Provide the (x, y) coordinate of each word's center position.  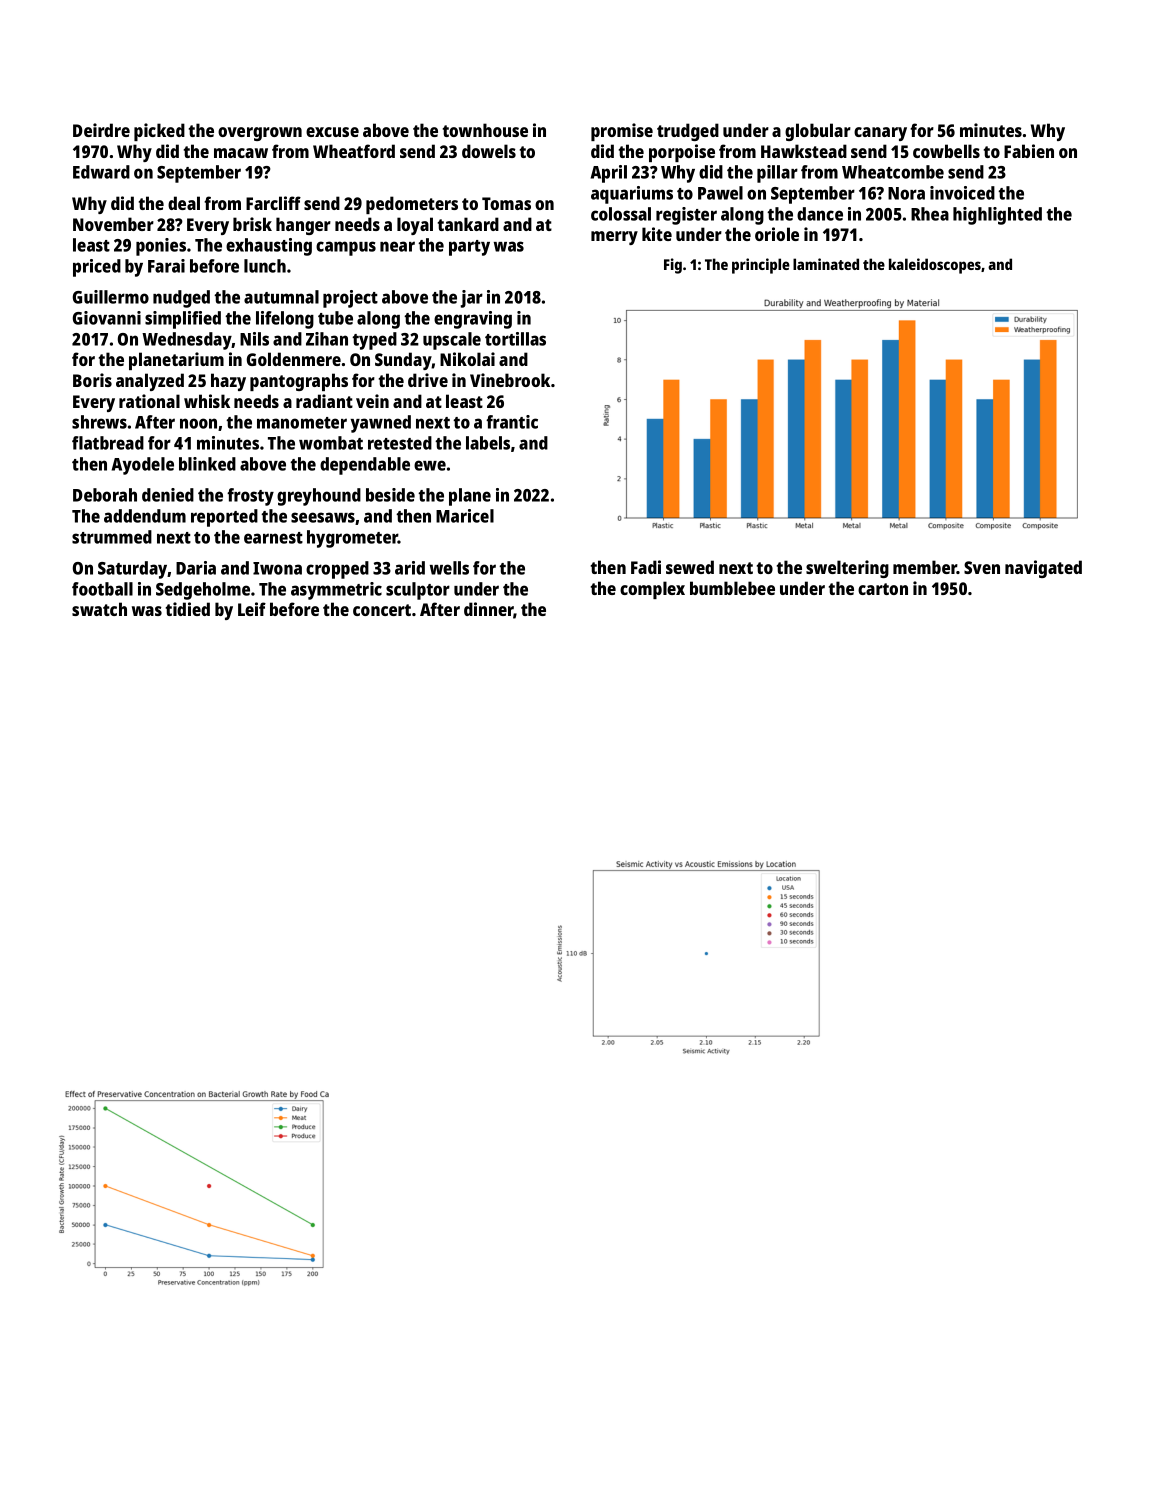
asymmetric (336, 591)
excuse (332, 132)
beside (390, 495)
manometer (302, 423)
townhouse (485, 130)
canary (880, 134)
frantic (512, 422)
